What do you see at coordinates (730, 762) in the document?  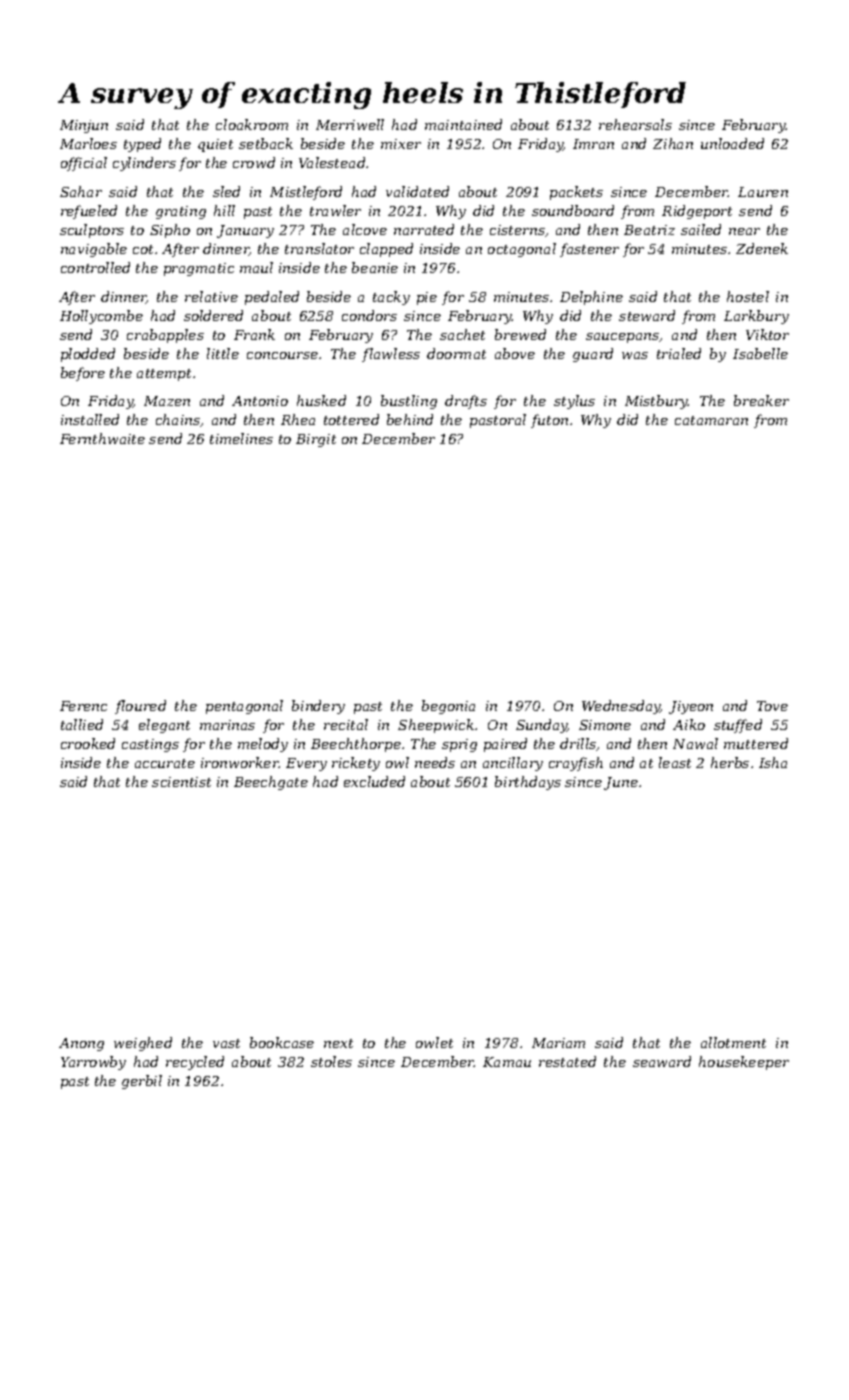 I see `herbs` at bounding box center [730, 762].
